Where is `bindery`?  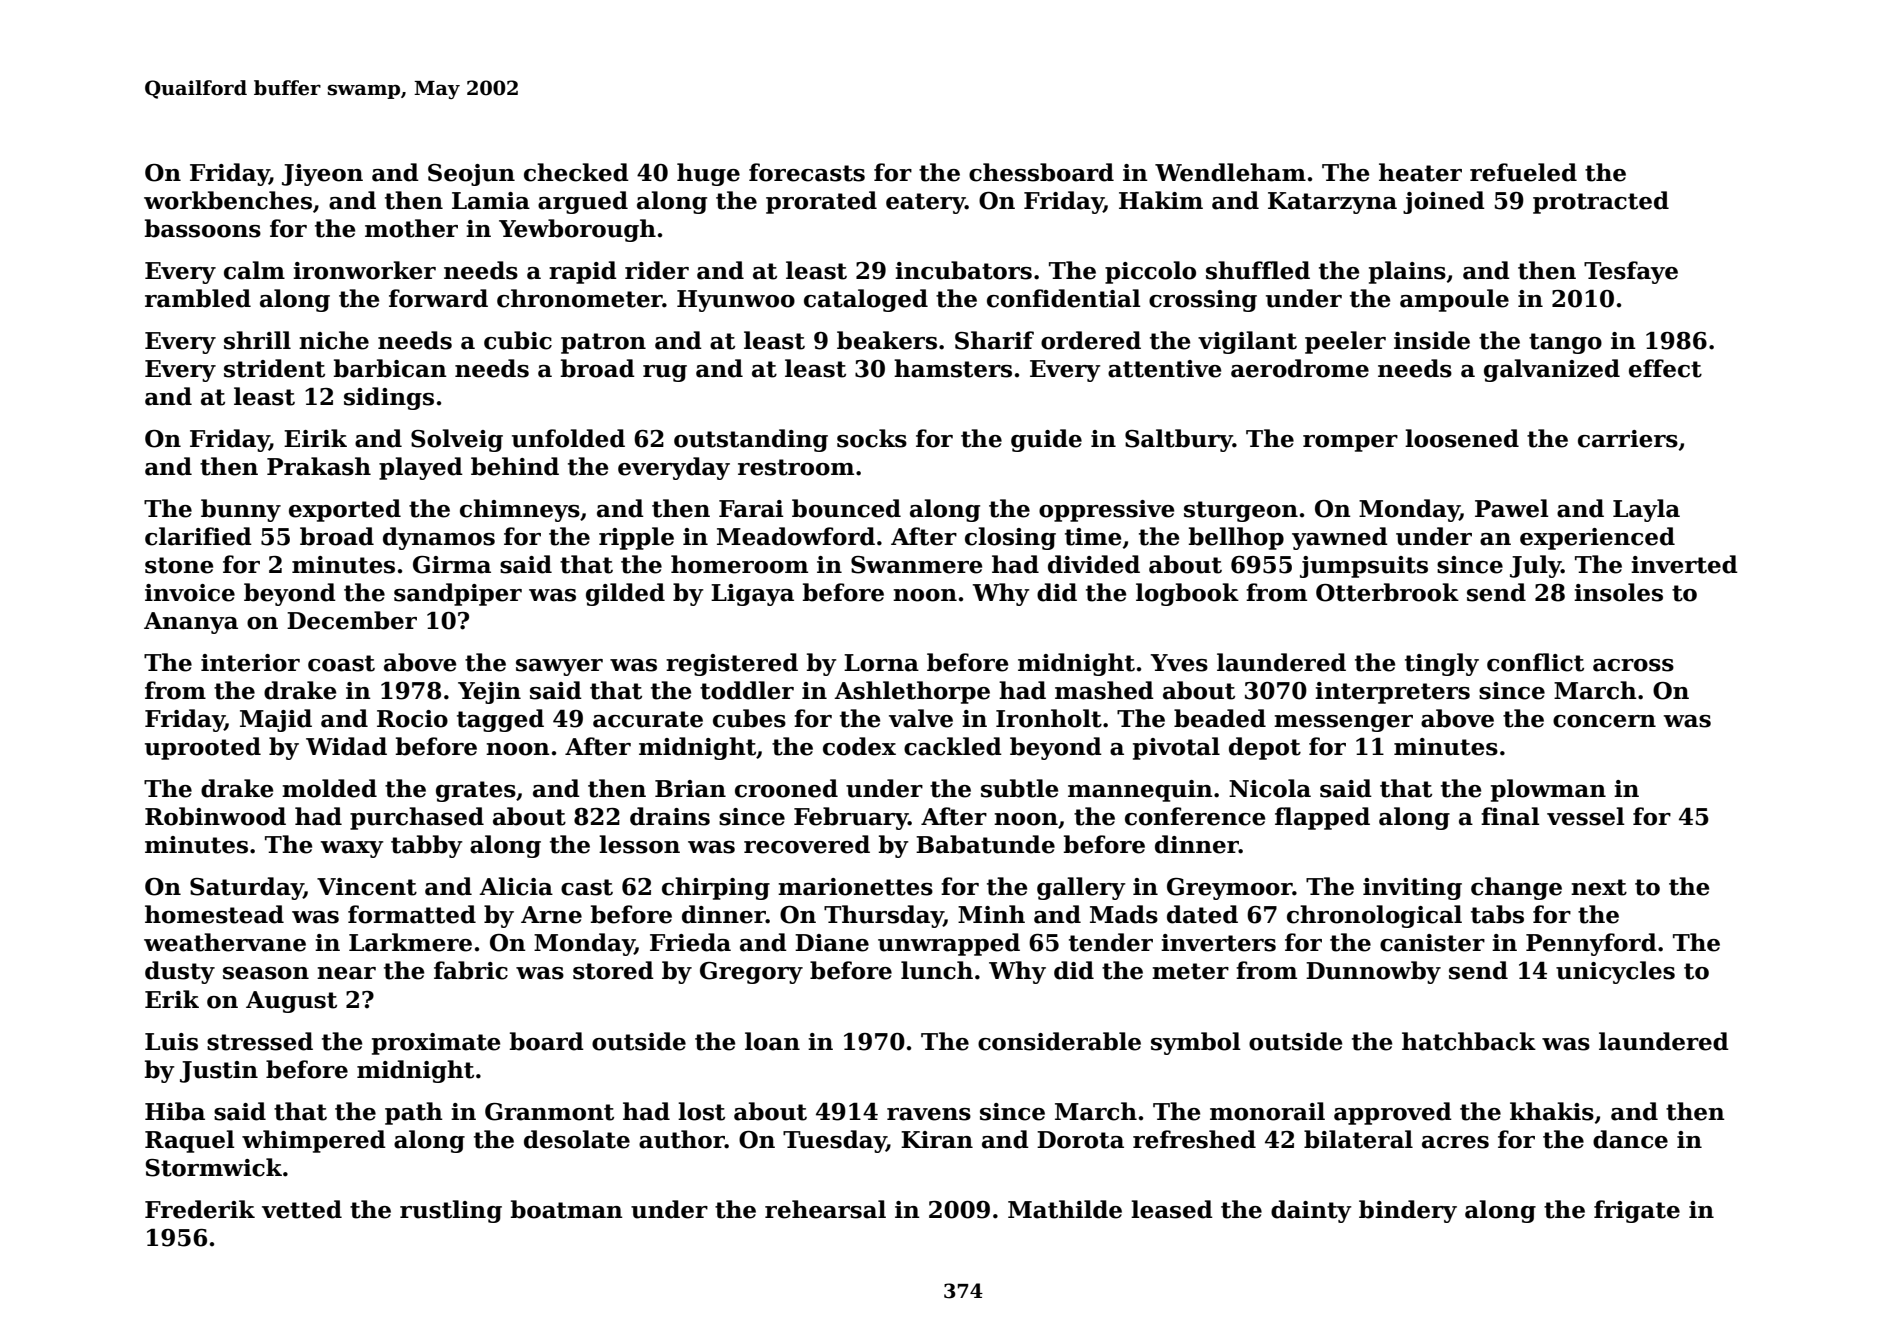 bindery is located at coordinates (1408, 1211).
